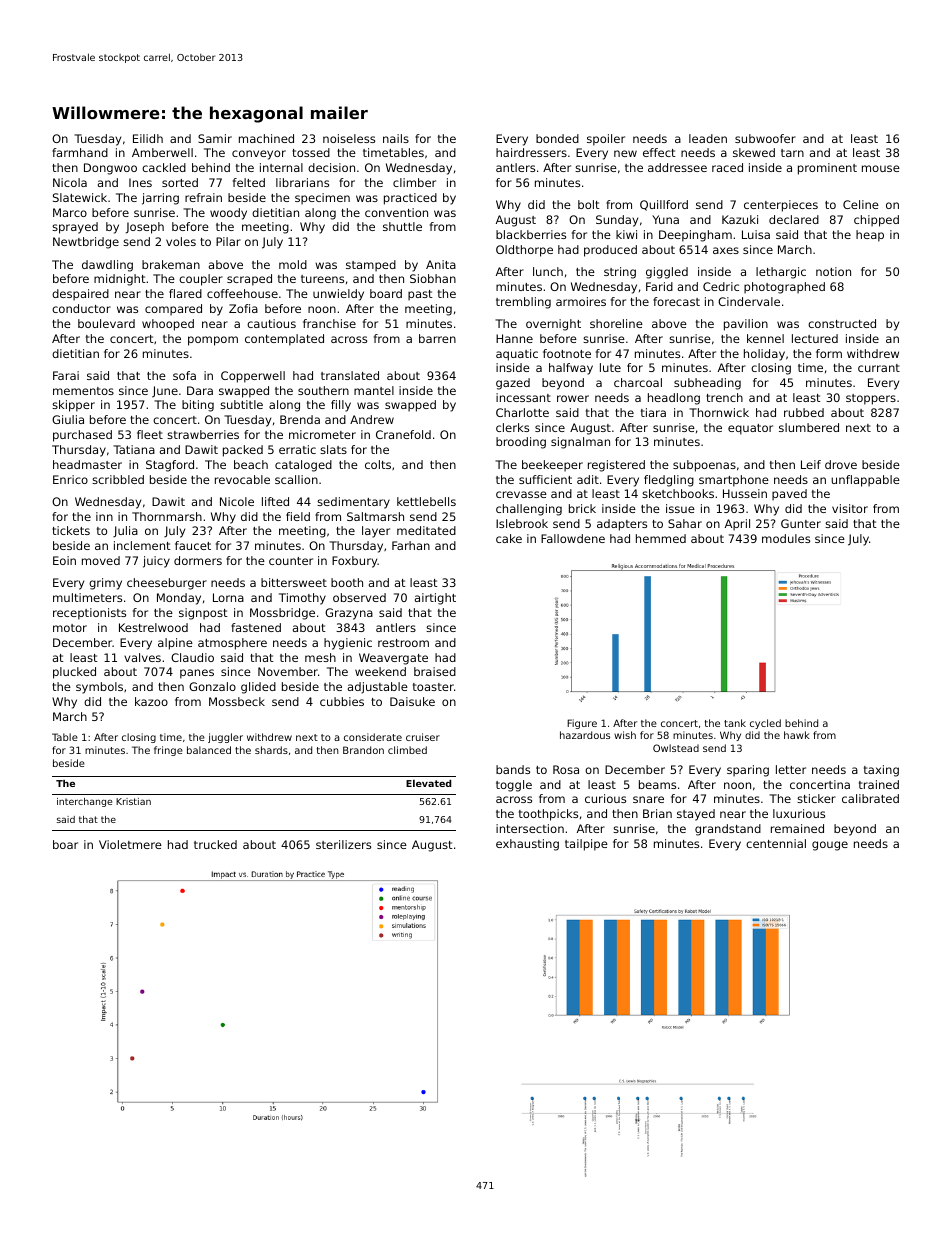 The height and width of the page is (1233, 952). Describe the element at coordinates (616, 323) in the page. I see `shoreline` at that location.
